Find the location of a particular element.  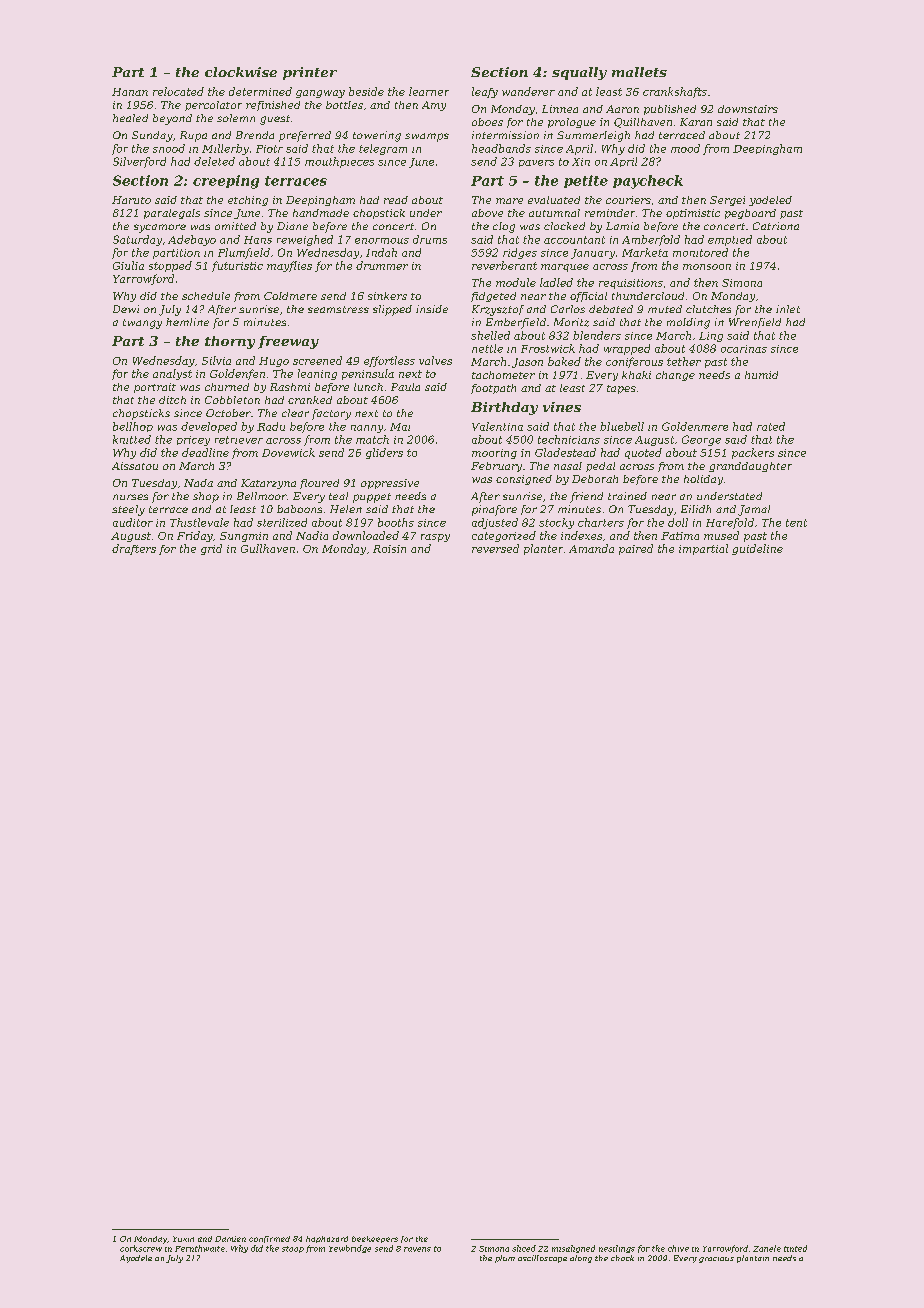

beekeepers is located at coordinates (375, 1239).
